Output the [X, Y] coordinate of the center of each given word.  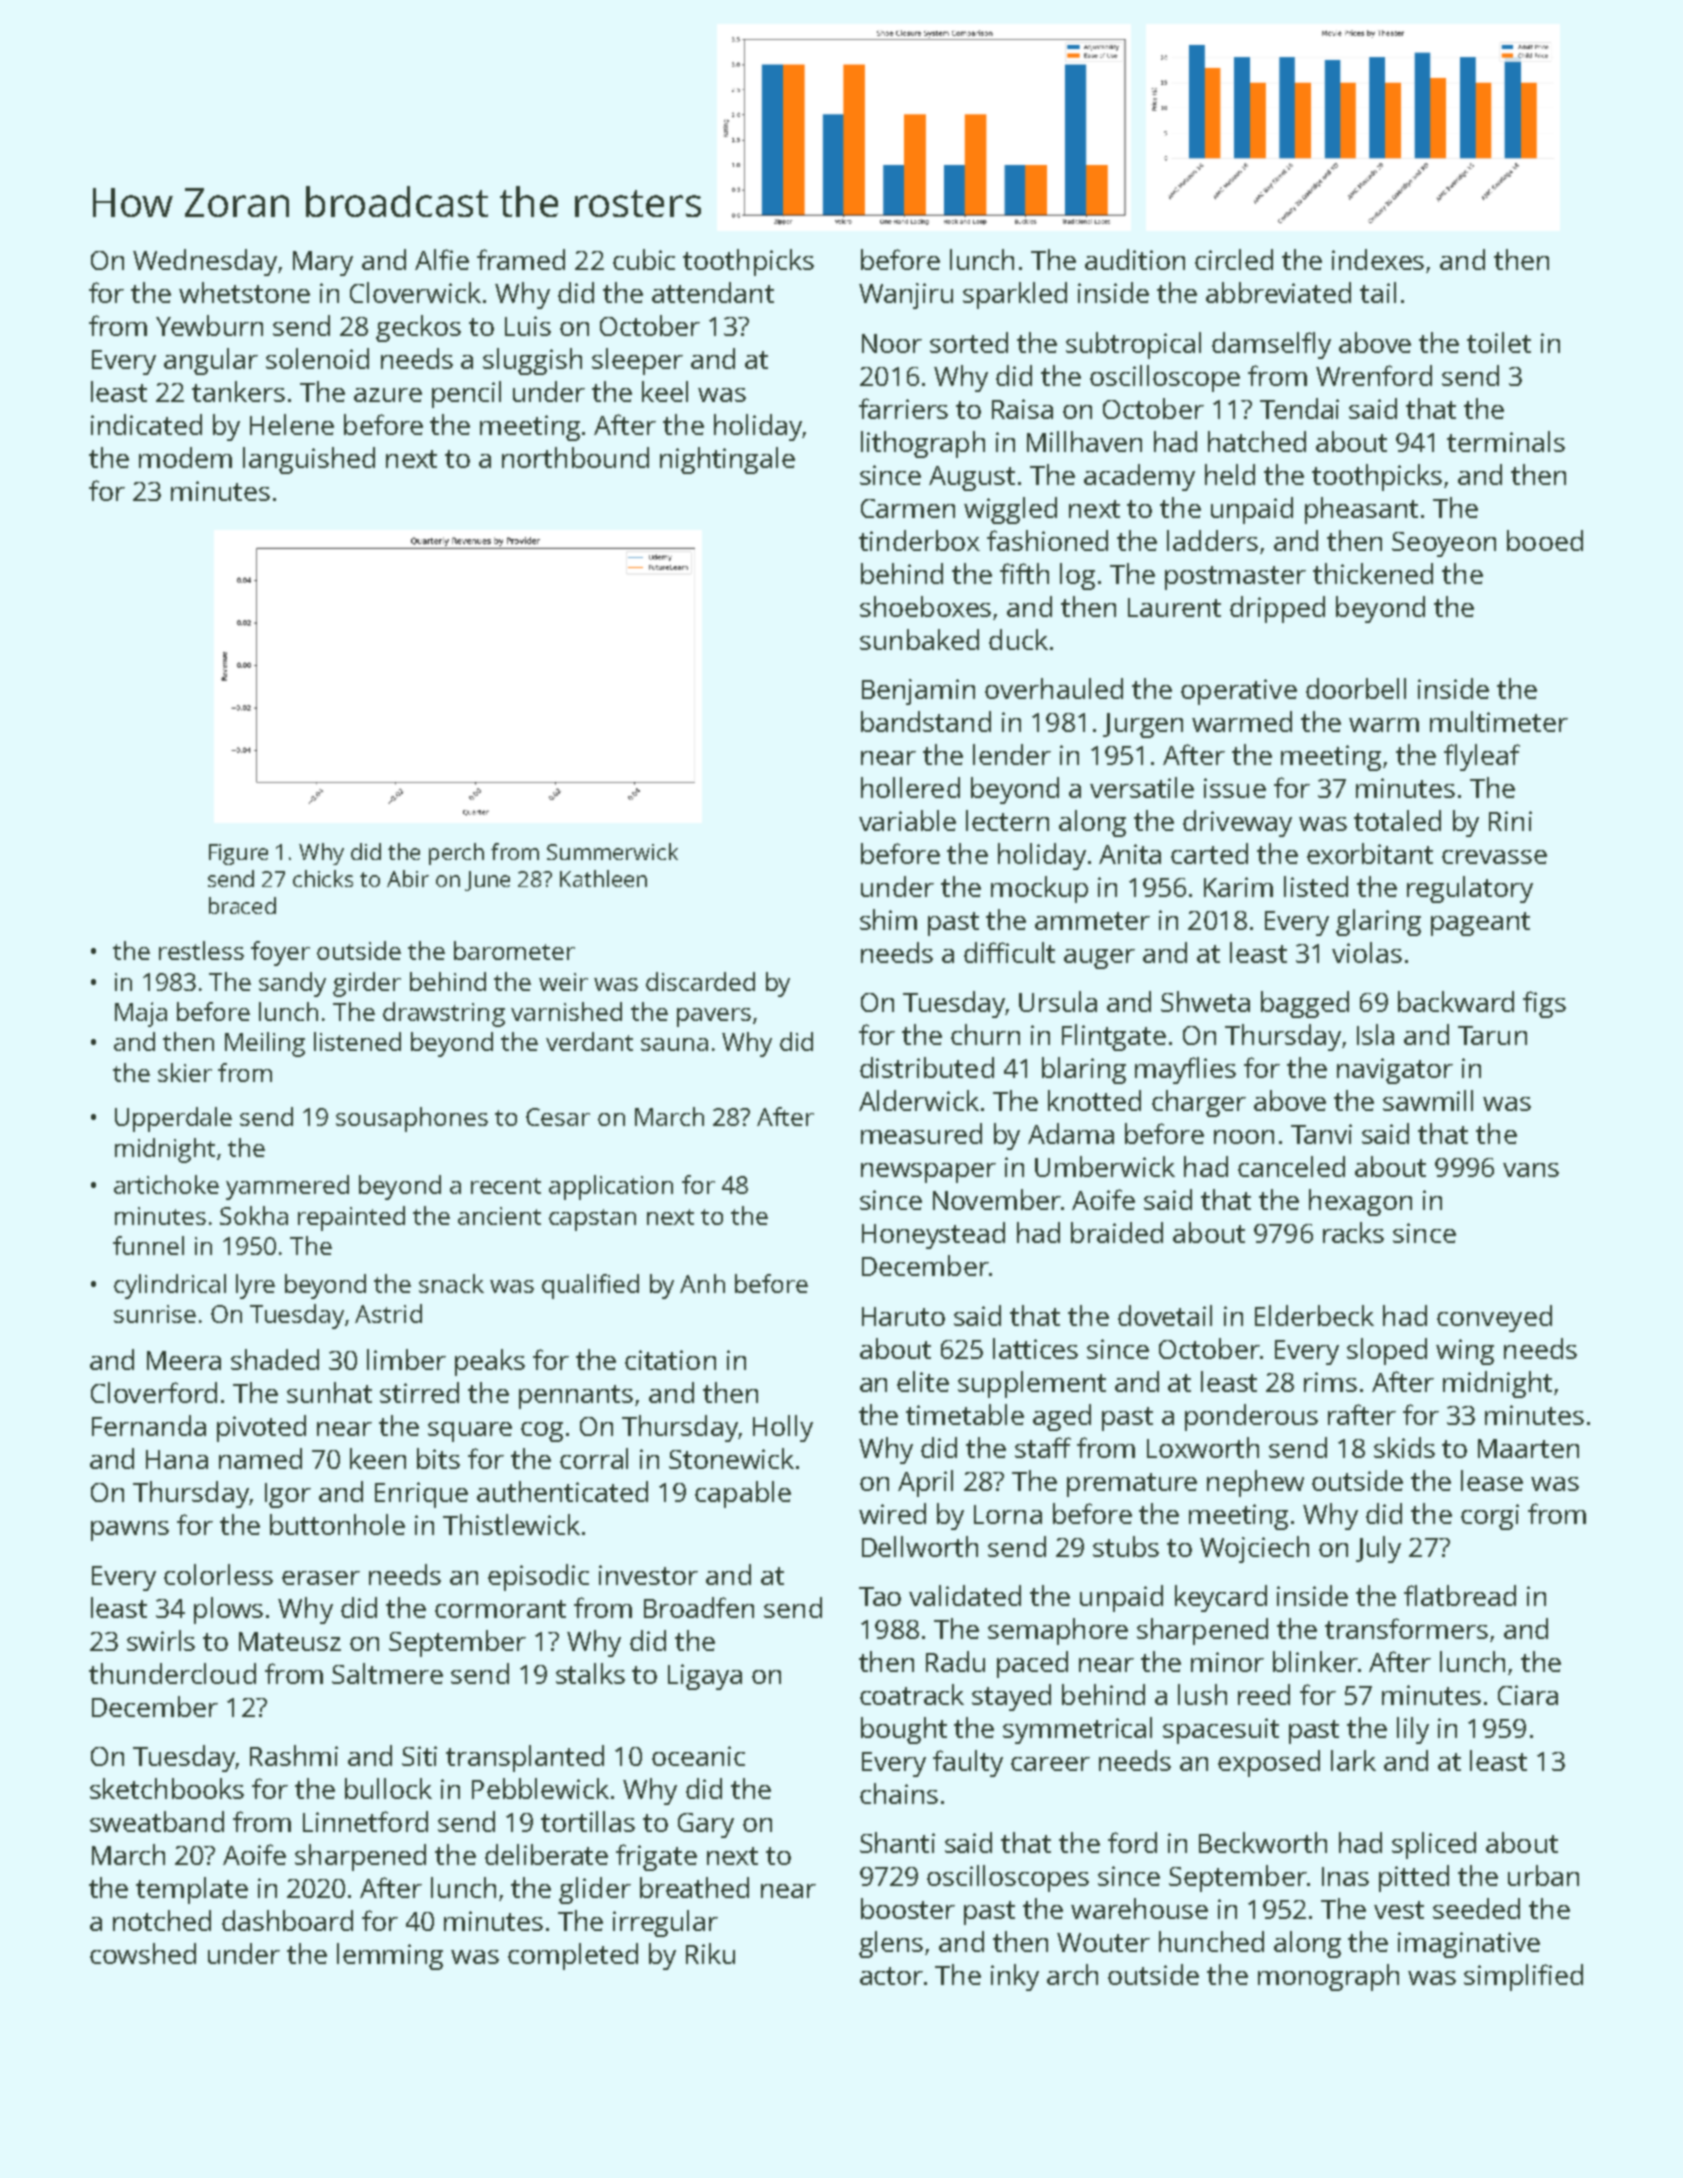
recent [506, 1186]
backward [1456, 1001]
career [1050, 1764]
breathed [694, 1887]
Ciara [1528, 1695]
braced [242, 905]
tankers [238, 391]
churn [985, 1034]
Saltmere [387, 1673]
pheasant [1361, 510]
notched [162, 1920]
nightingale [727, 460]
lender [1012, 754]
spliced [1434, 1845]
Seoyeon [1444, 544]
